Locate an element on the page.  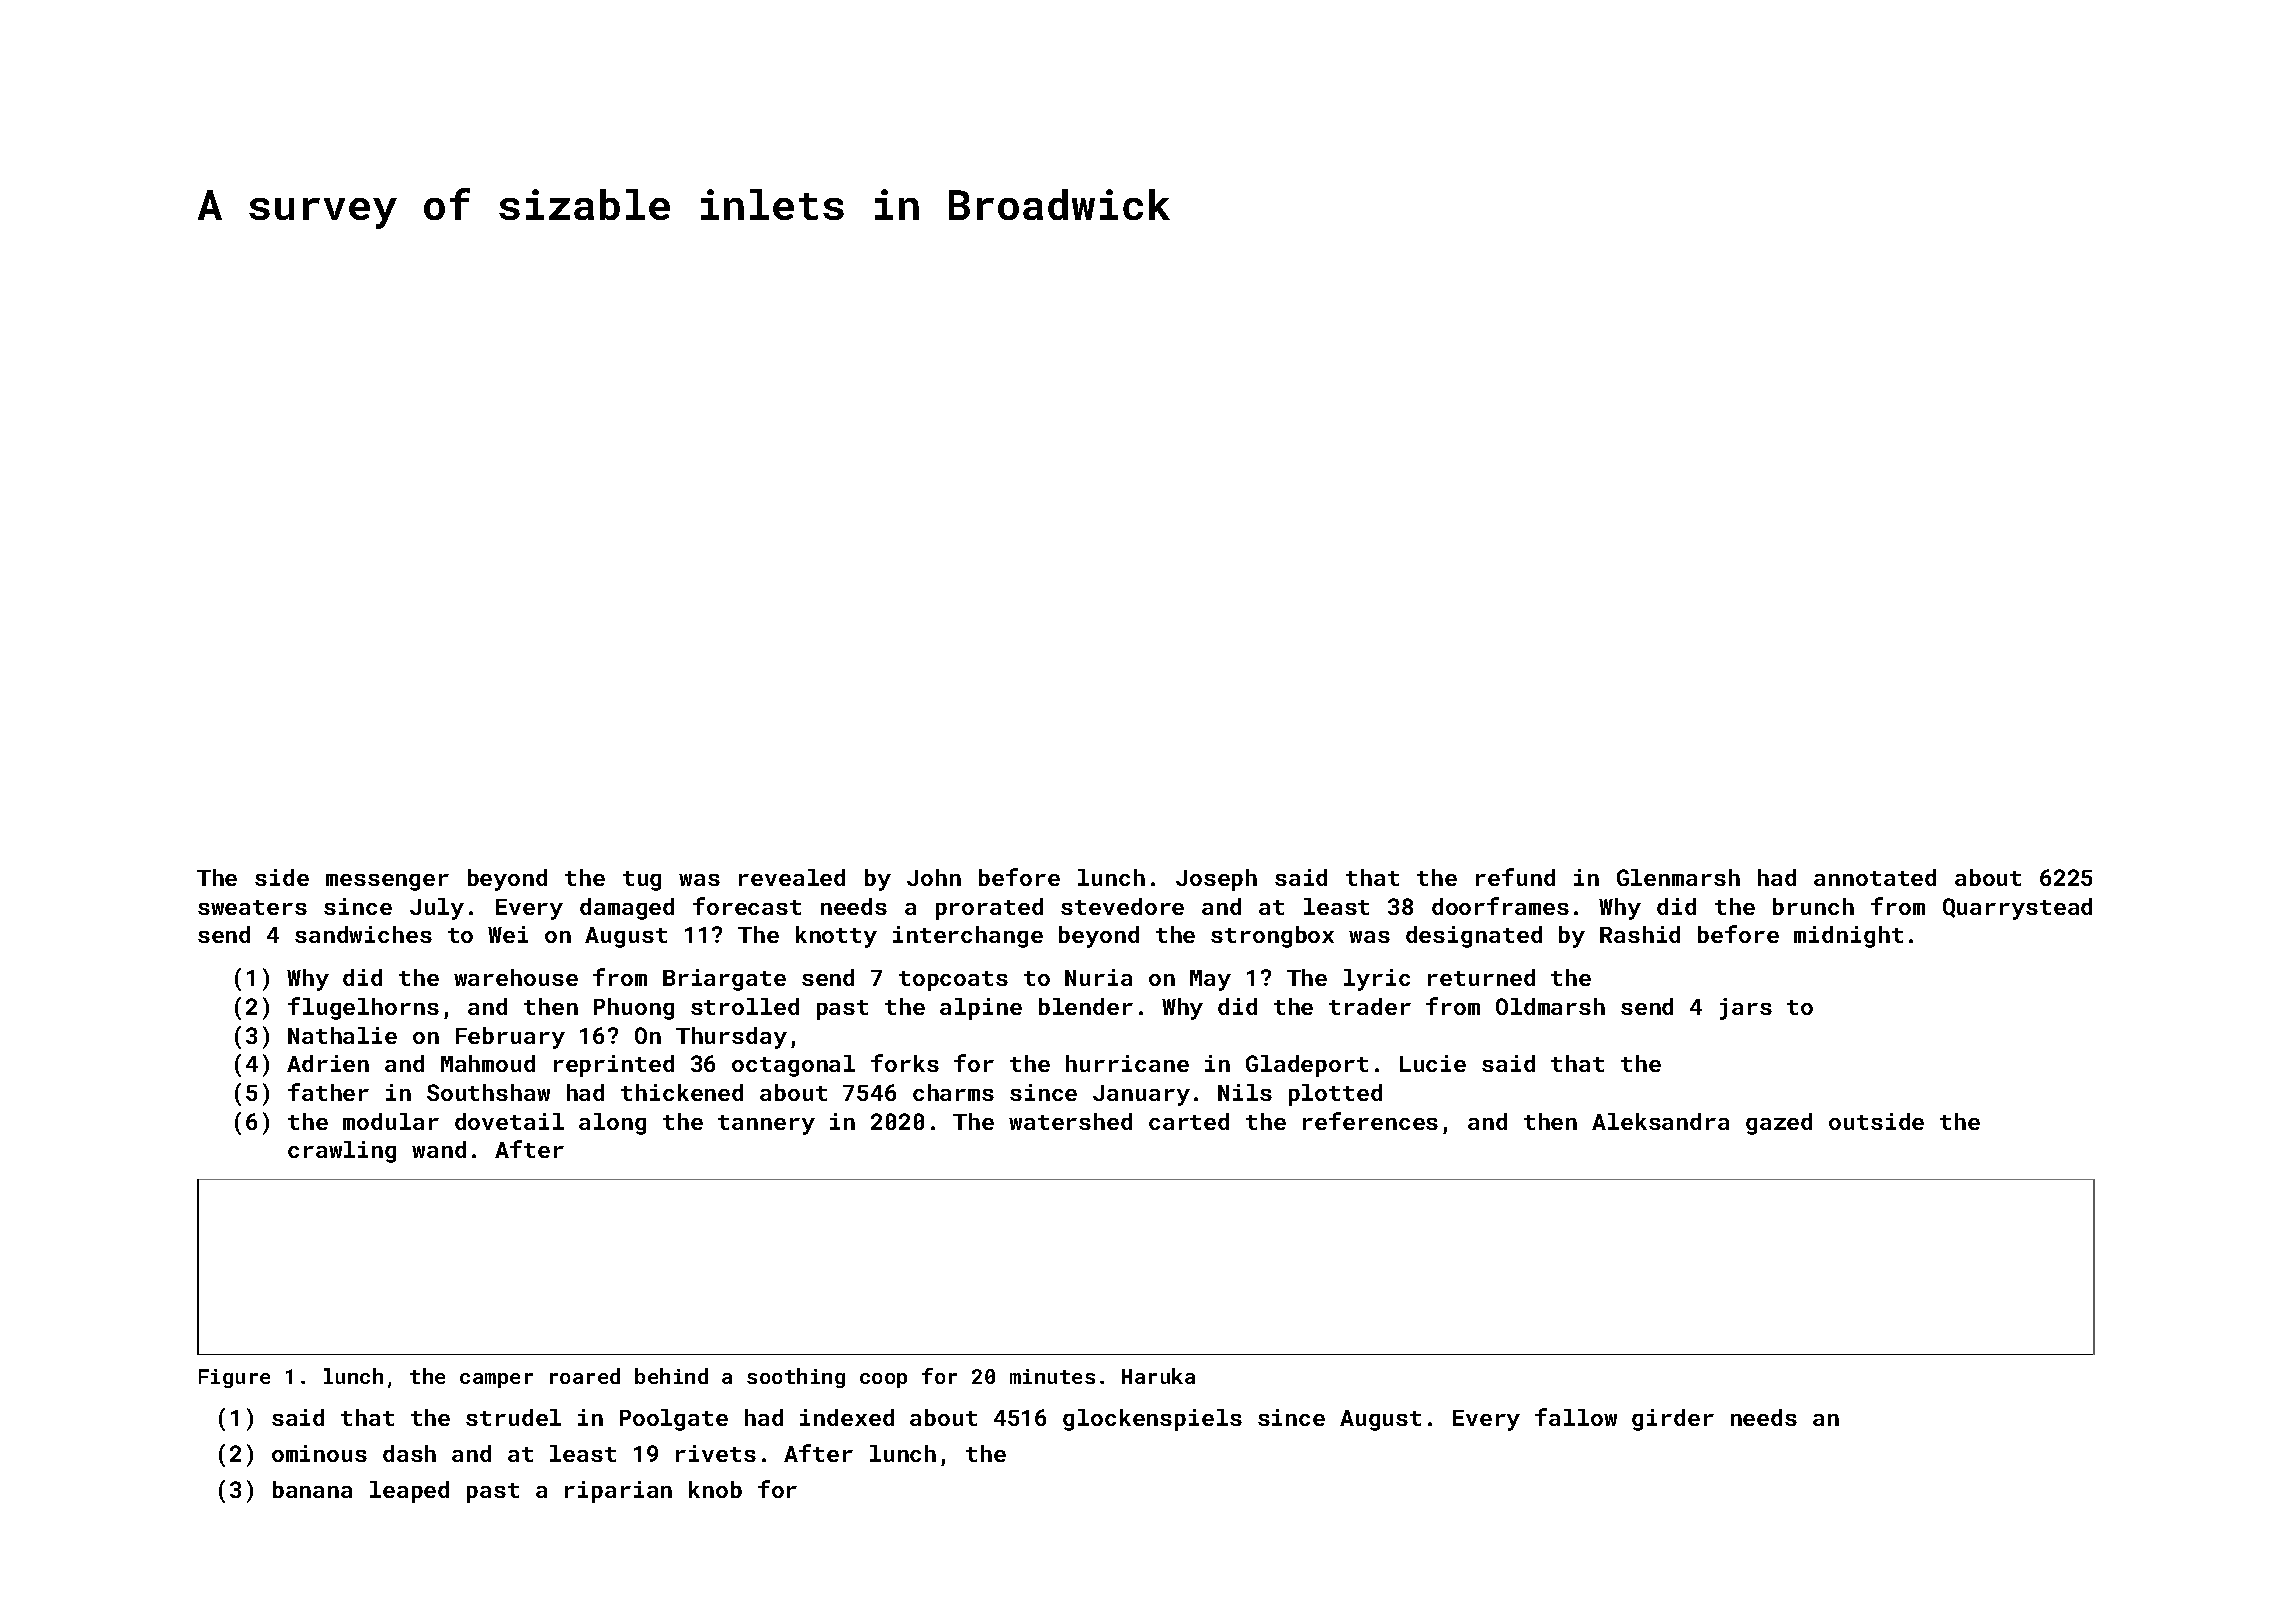
crawling is located at coordinates (342, 1152).
